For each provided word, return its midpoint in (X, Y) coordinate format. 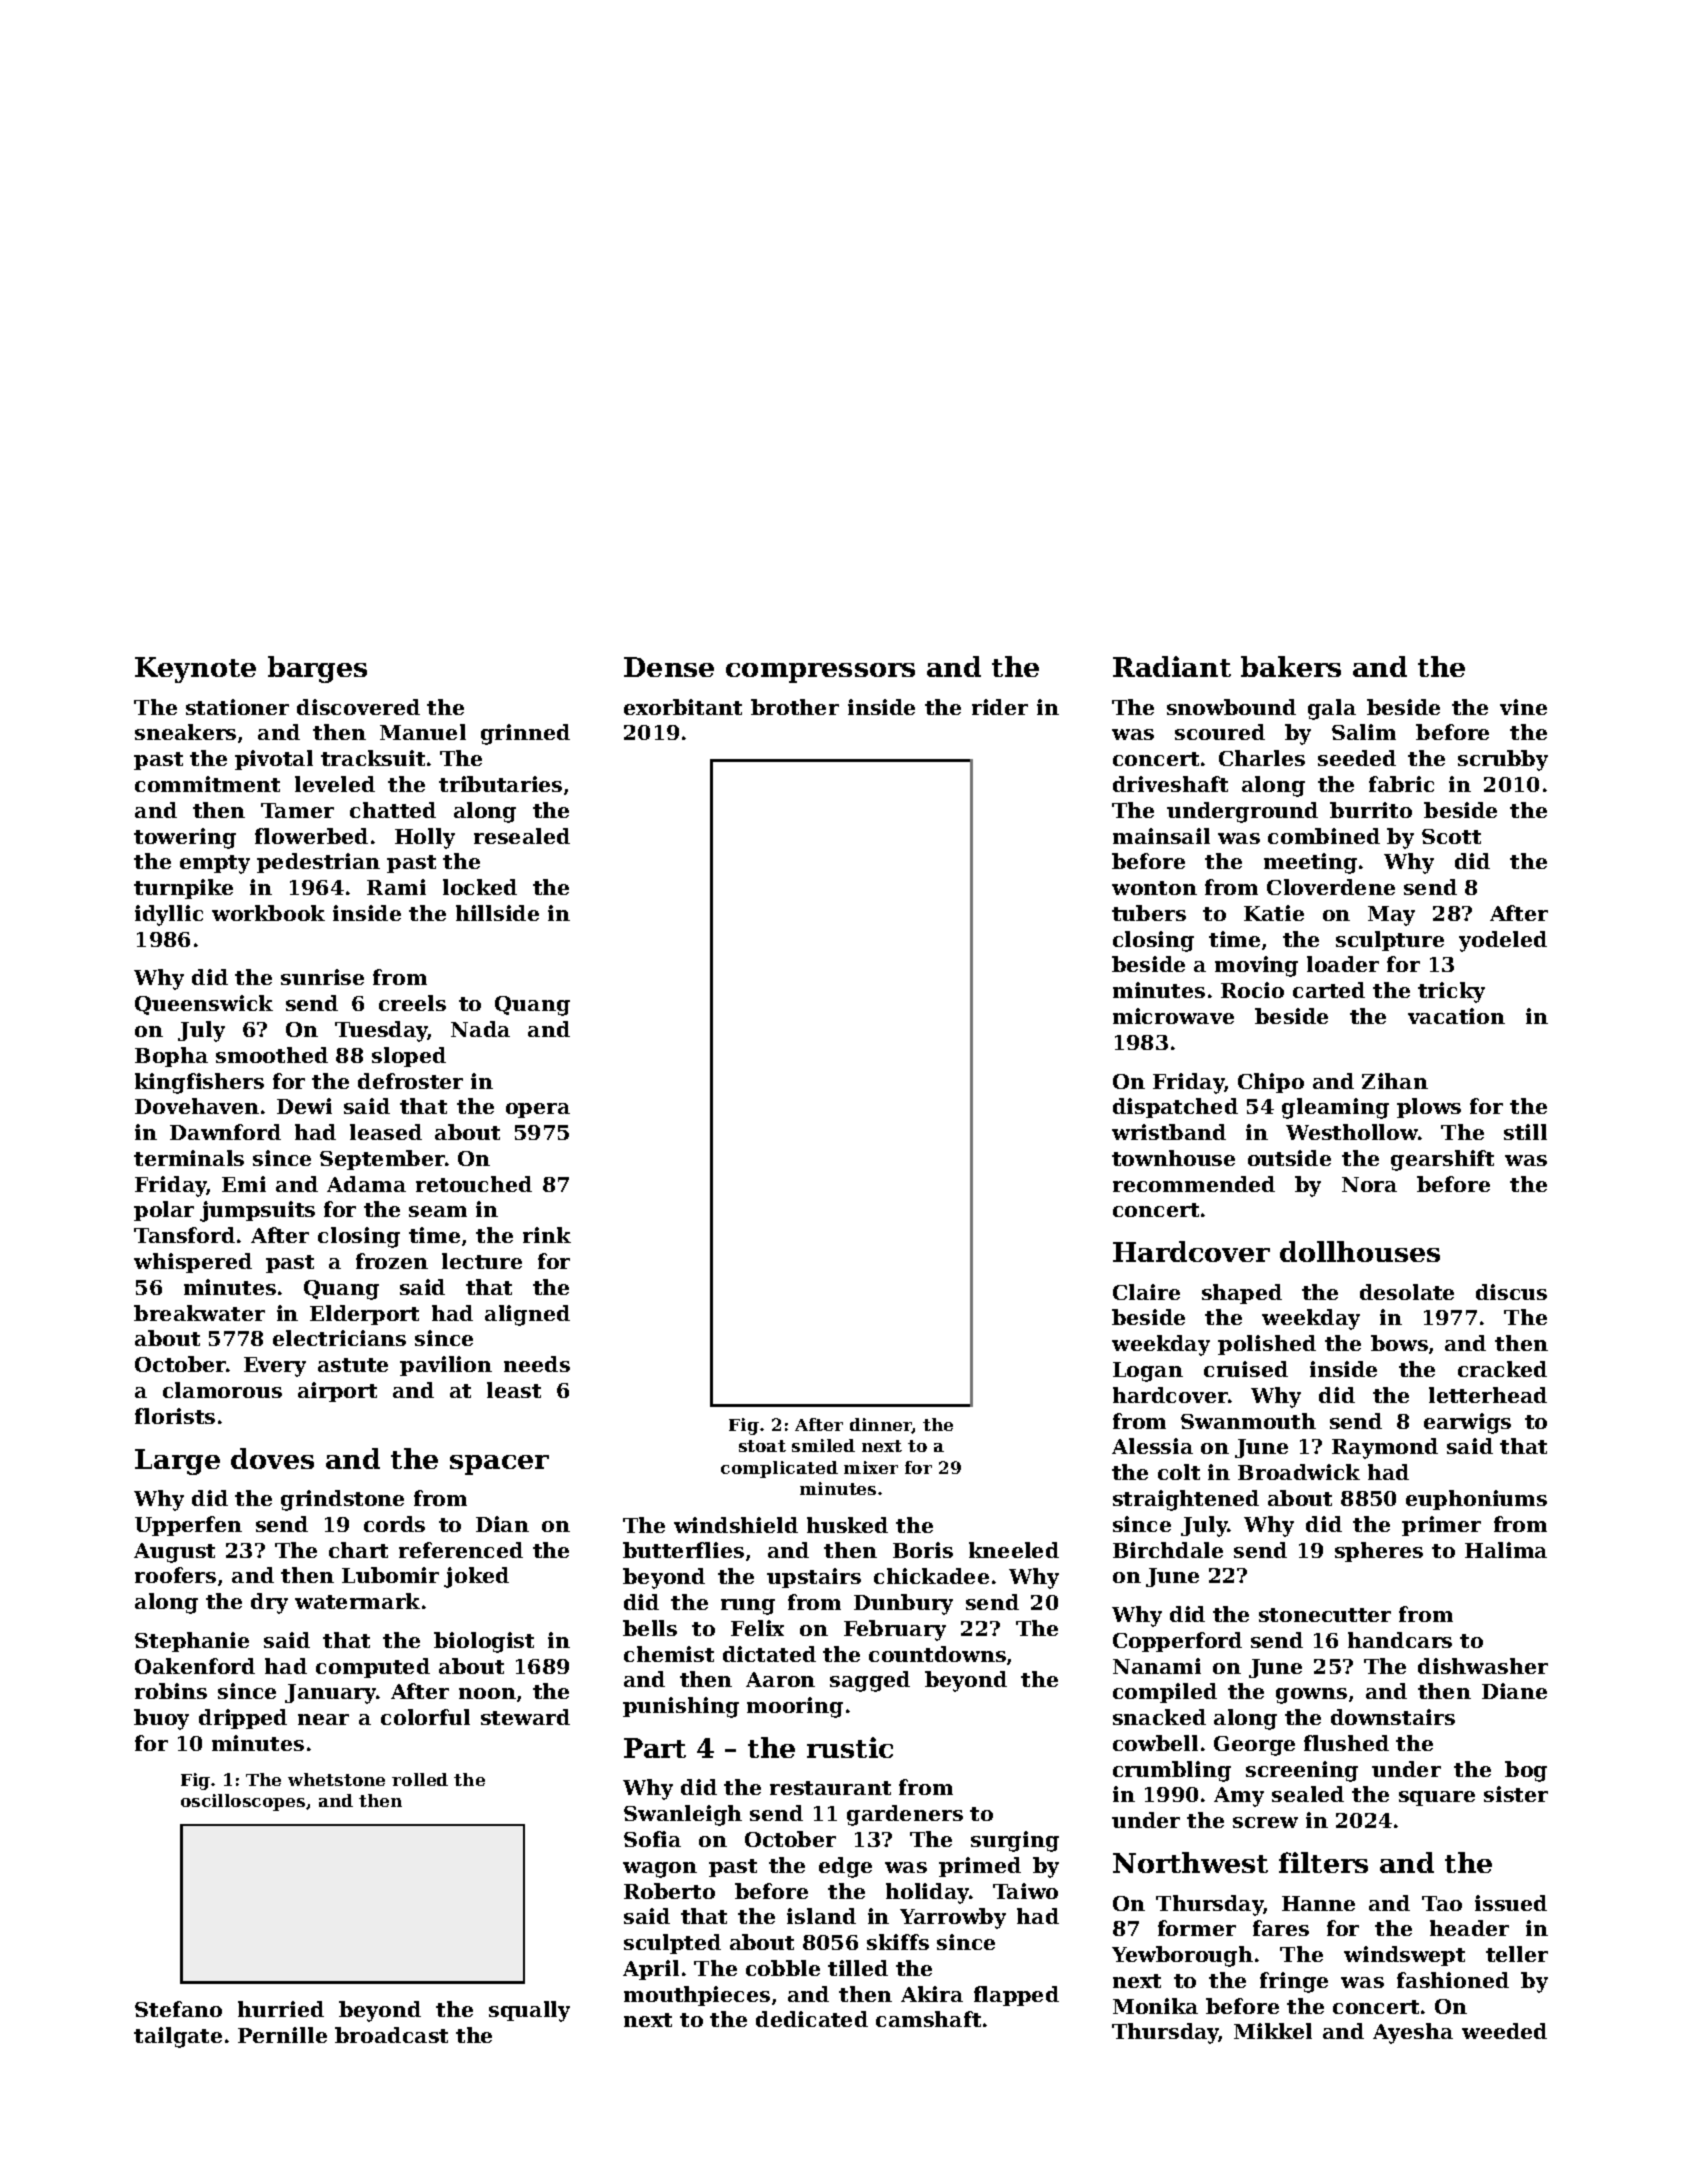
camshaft (928, 2019)
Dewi (304, 1106)
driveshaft (1170, 784)
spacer (499, 1465)
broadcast (391, 2035)
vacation (1456, 1016)
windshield (736, 1525)
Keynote (195, 670)
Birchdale (1168, 1550)
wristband (1169, 1132)
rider (1000, 707)
